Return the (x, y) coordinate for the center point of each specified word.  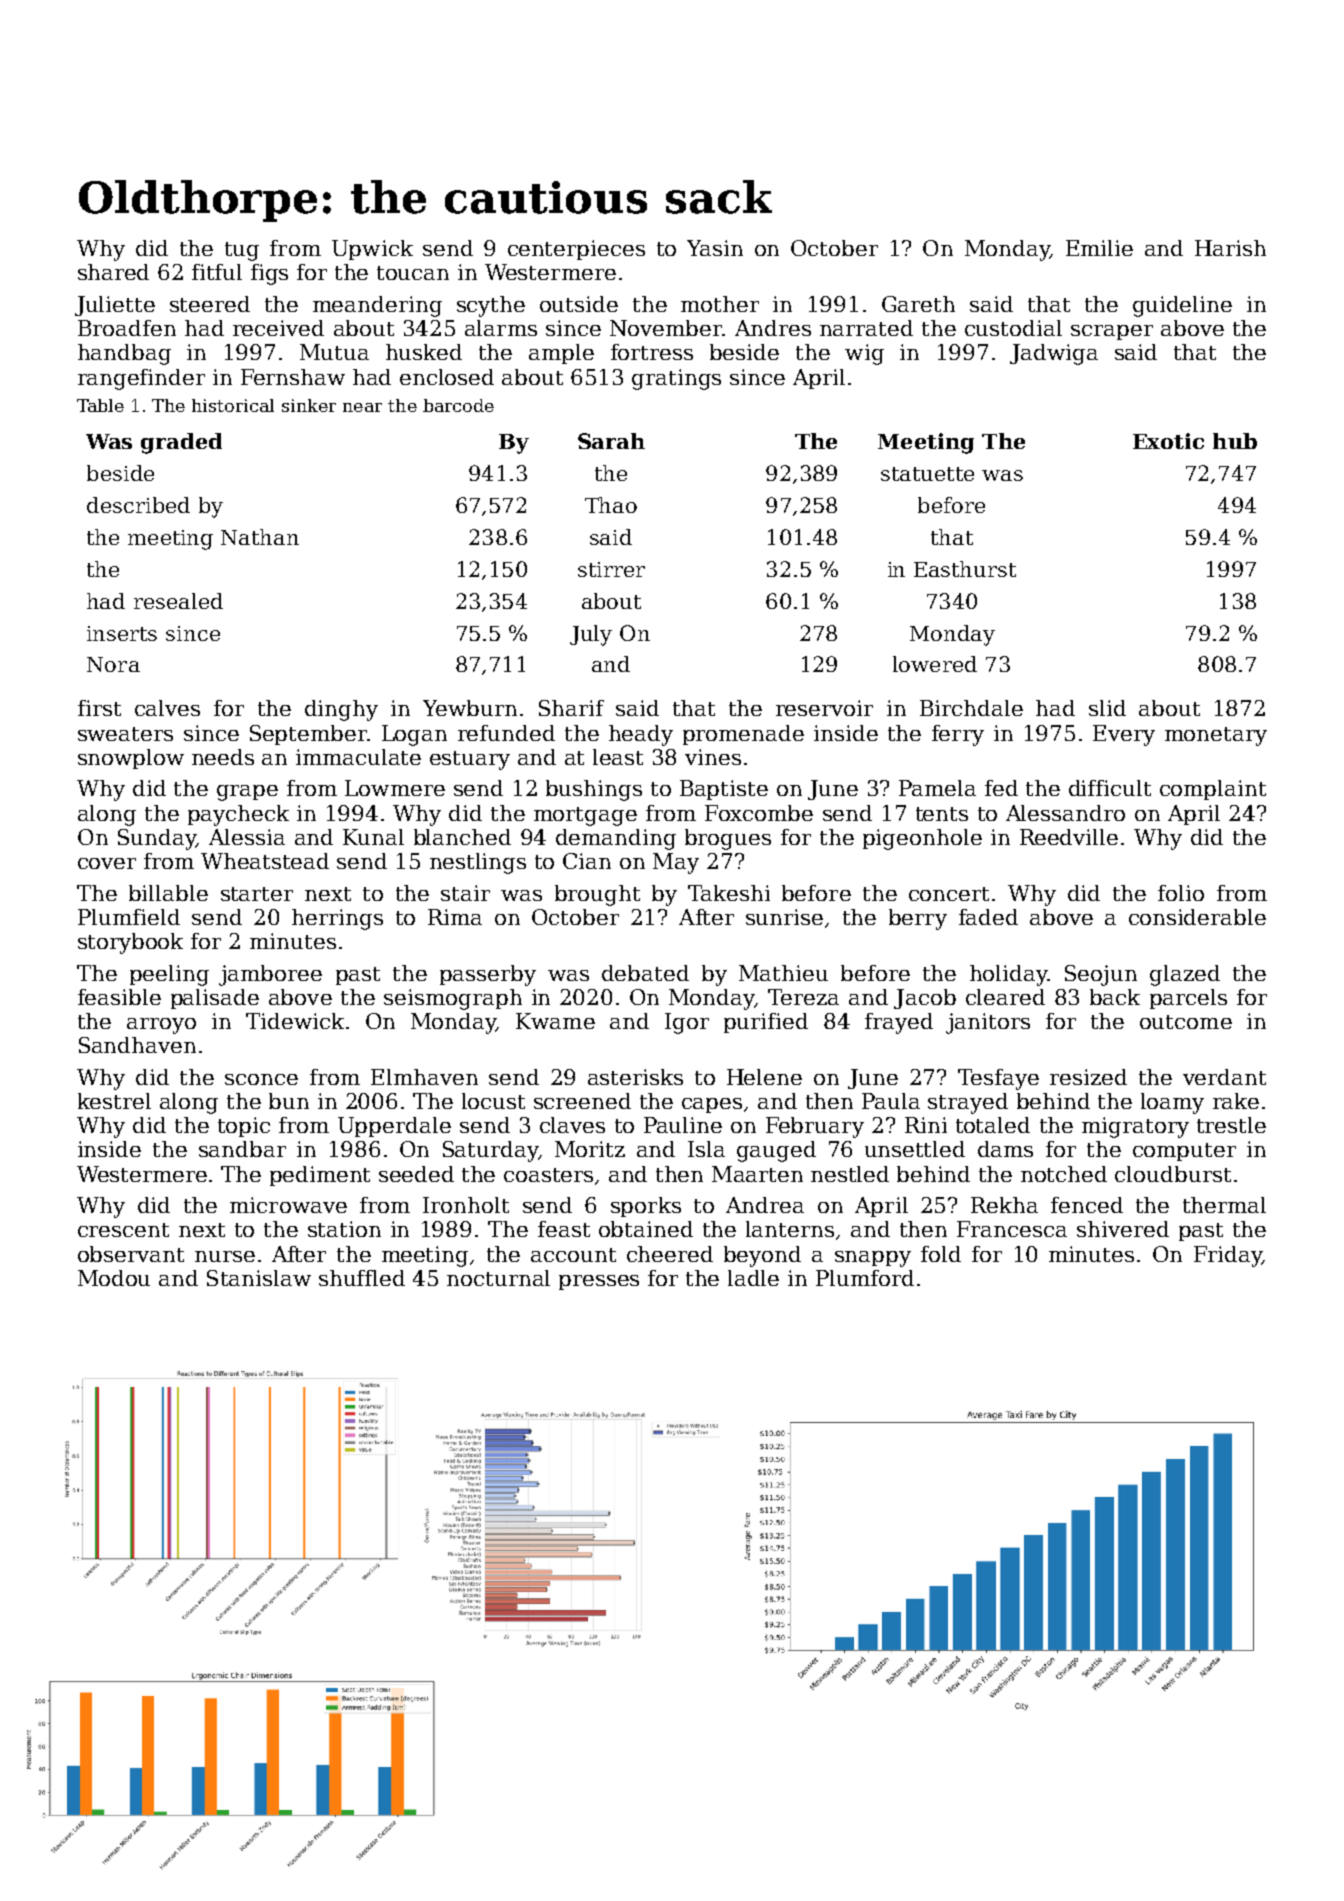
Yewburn (470, 708)
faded (988, 917)
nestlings (478, 863)
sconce (261, 1079)
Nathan (260, 537)
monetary (1216, 736)
